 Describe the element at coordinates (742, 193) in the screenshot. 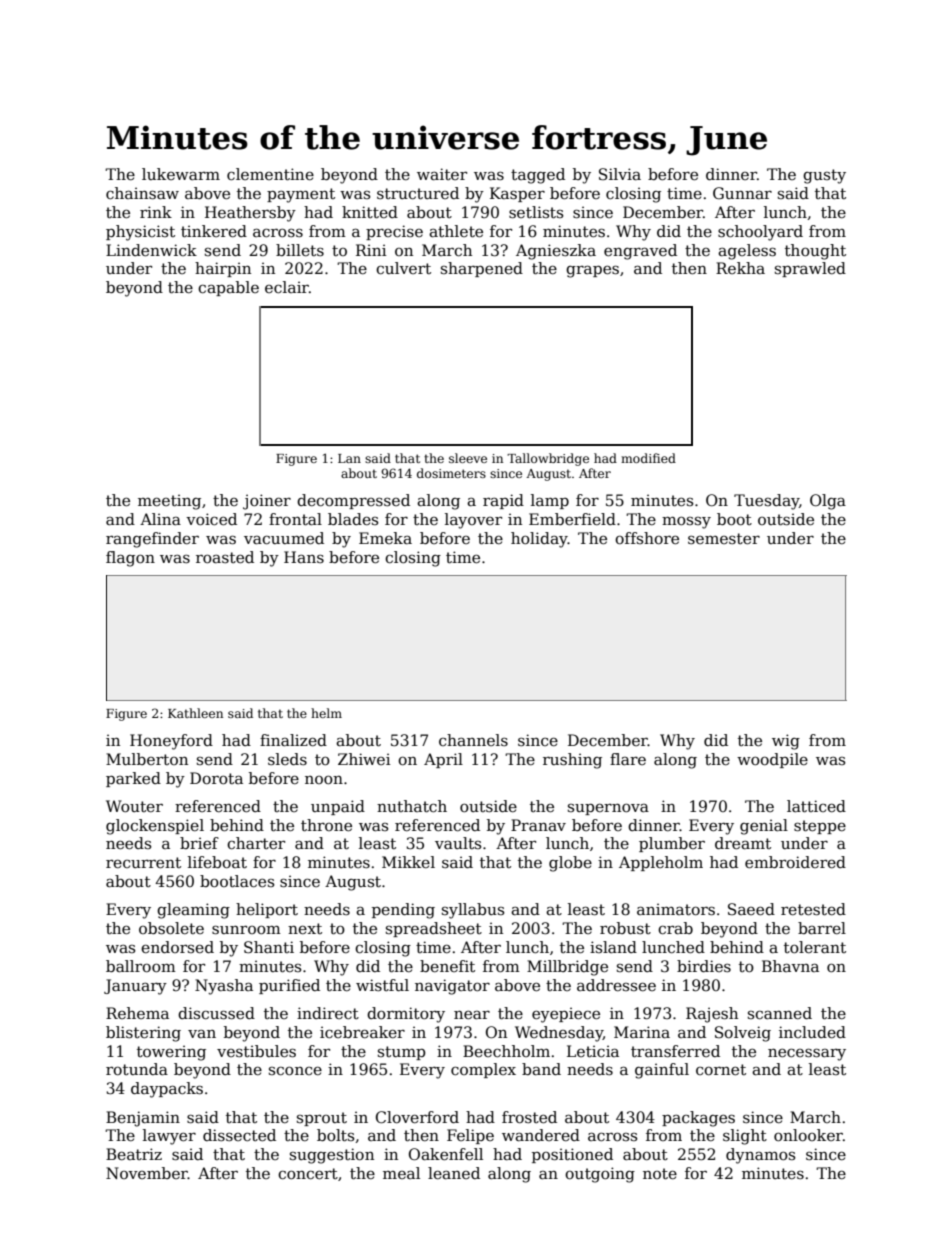

I see `Gunnar` at that location.
